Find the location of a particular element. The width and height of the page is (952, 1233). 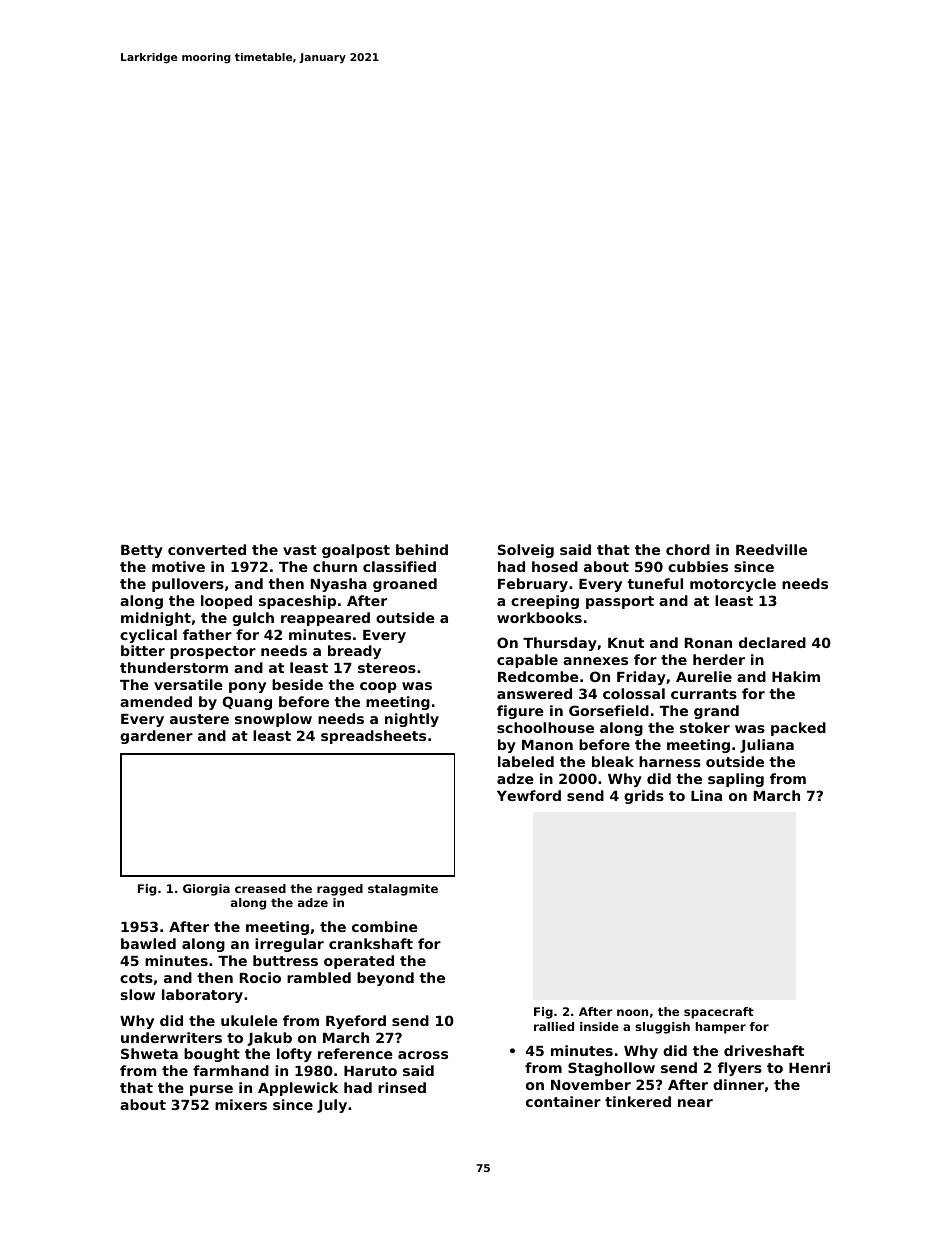

snowplow is located at coordinates (273, 720).
